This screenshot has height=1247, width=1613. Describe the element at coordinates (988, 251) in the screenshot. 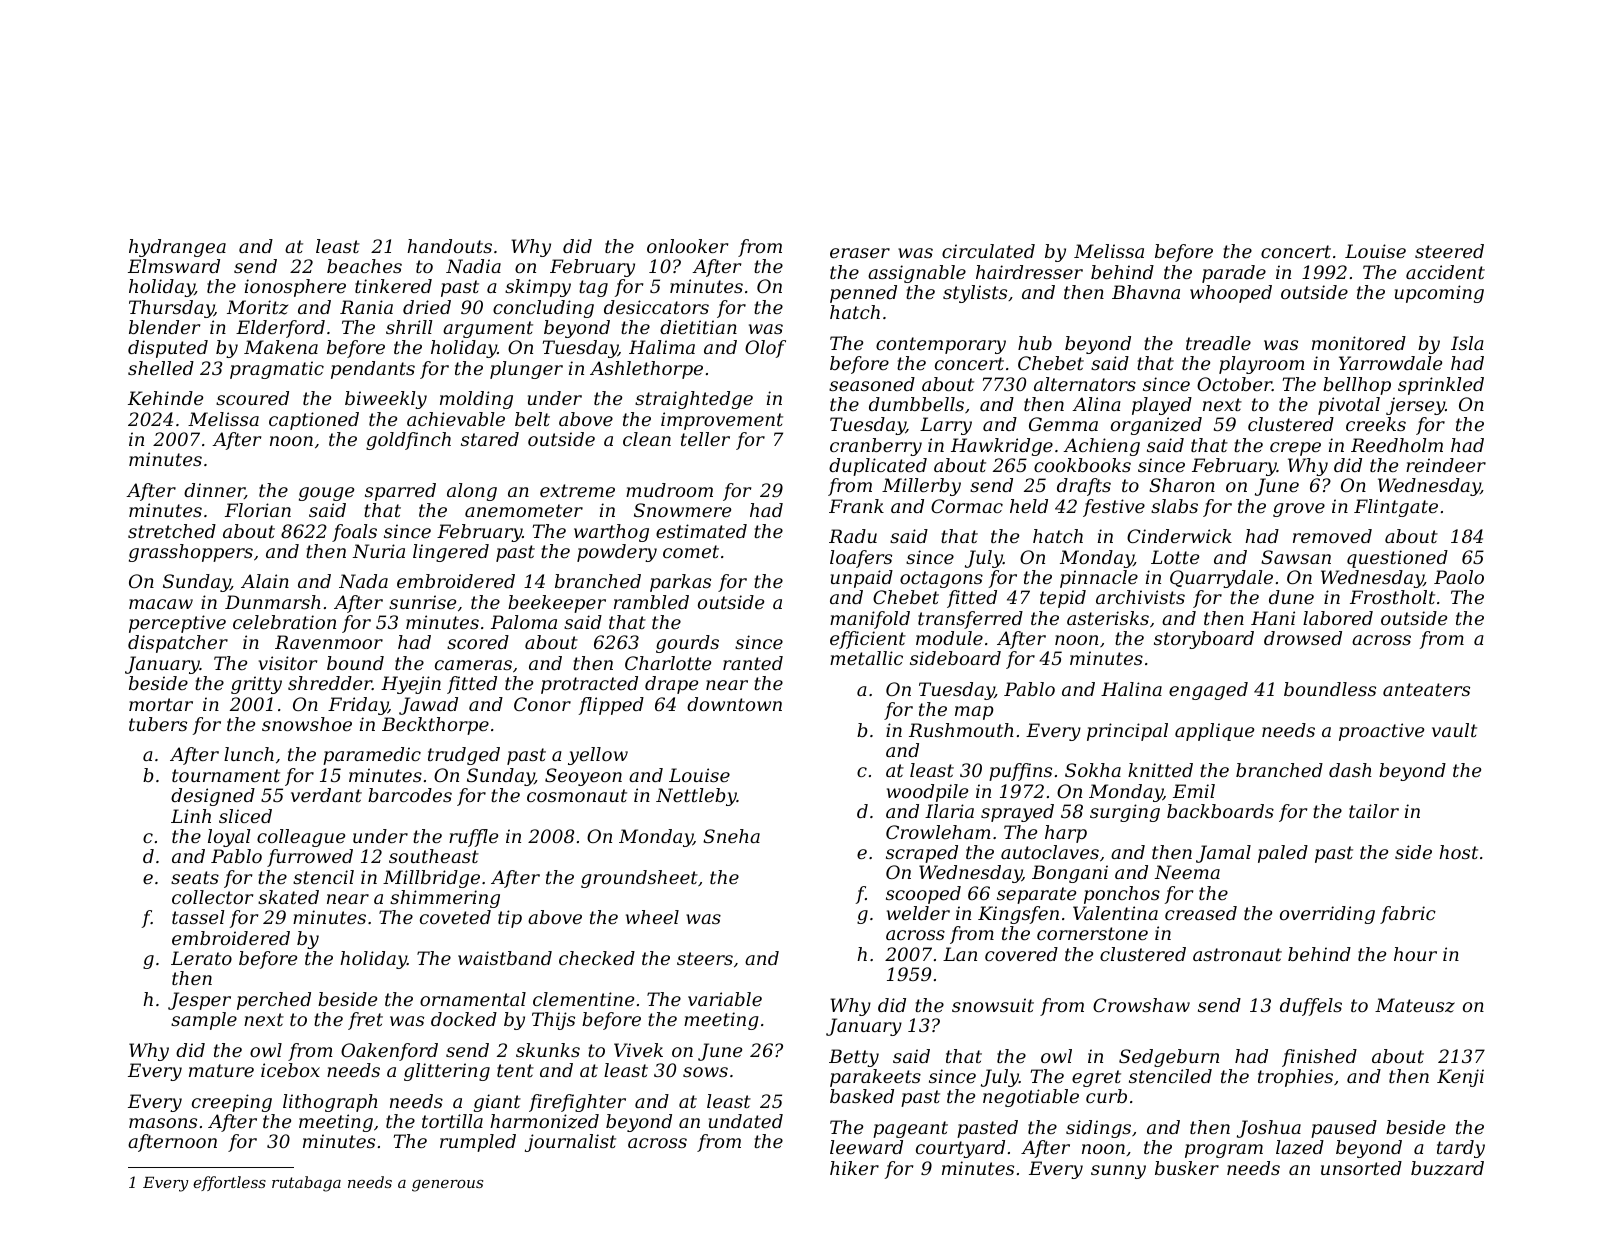

I see `circulated` at that location.
